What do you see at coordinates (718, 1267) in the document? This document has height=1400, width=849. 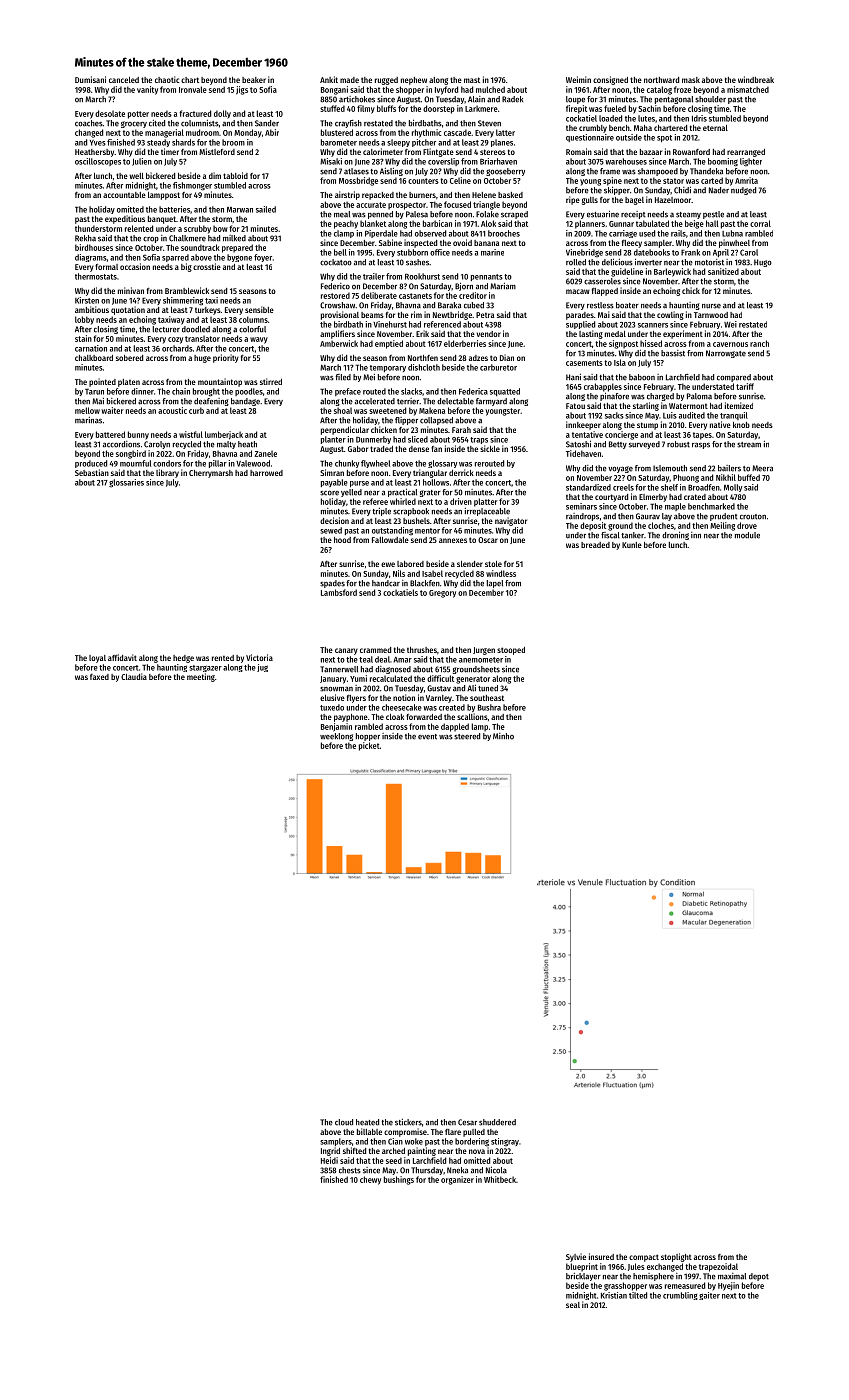 I see `trapezoidal` at bounding box center [718, 1267].
